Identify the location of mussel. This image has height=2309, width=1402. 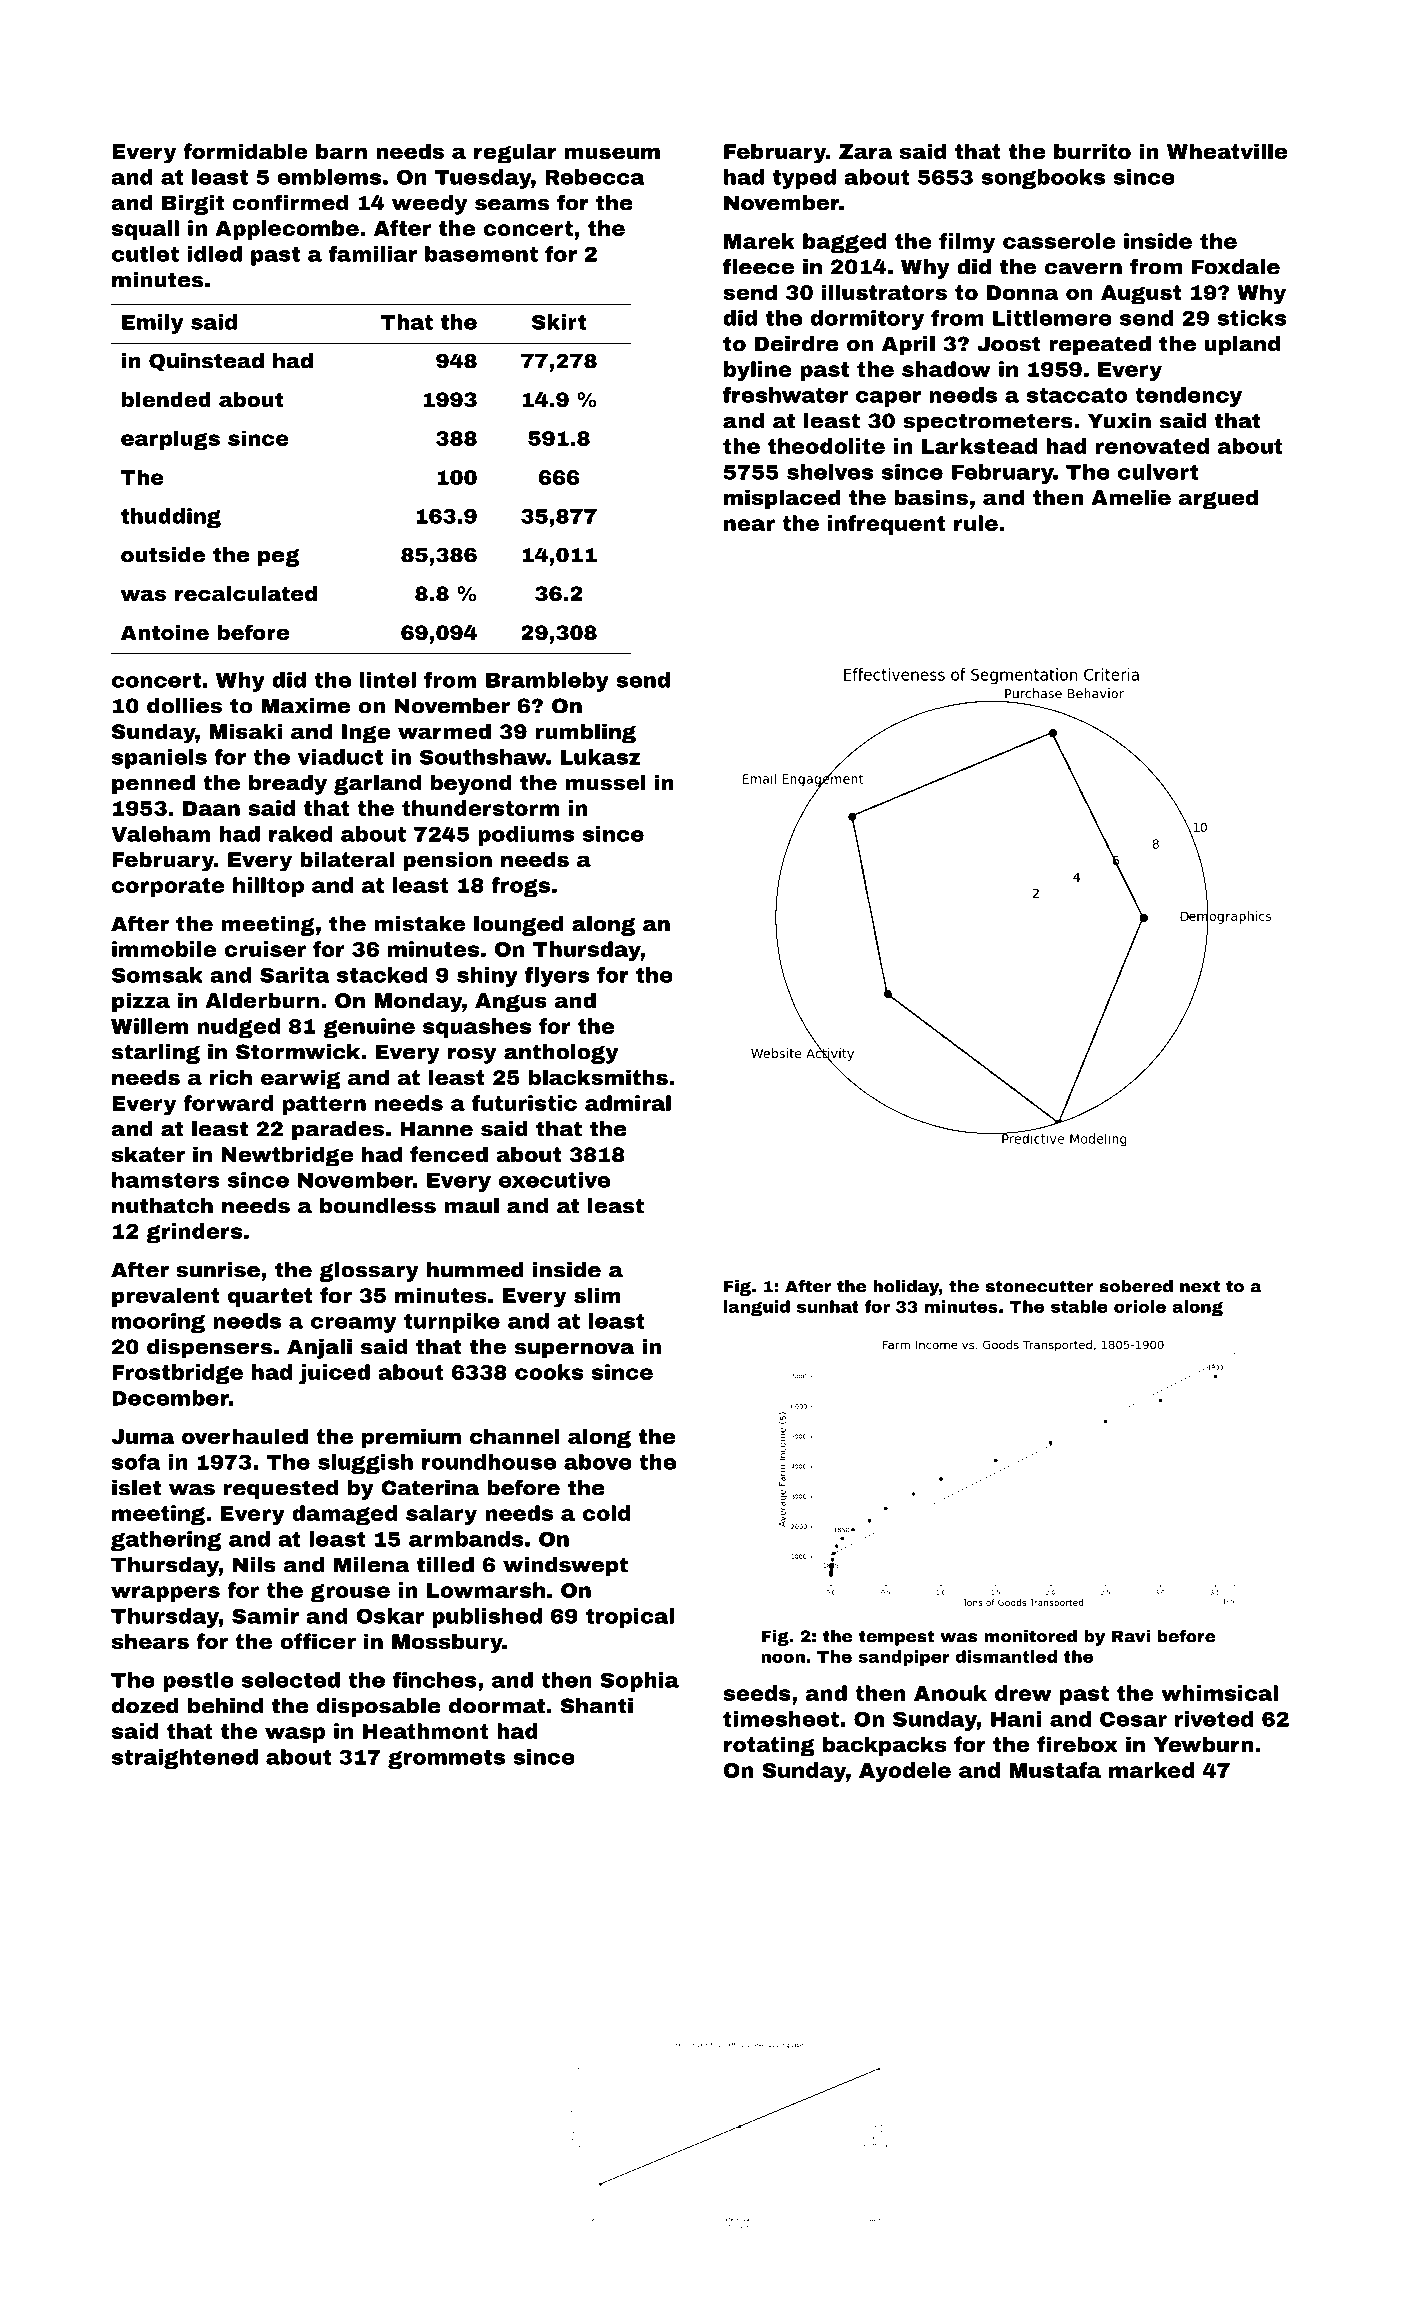
(605, 783).
